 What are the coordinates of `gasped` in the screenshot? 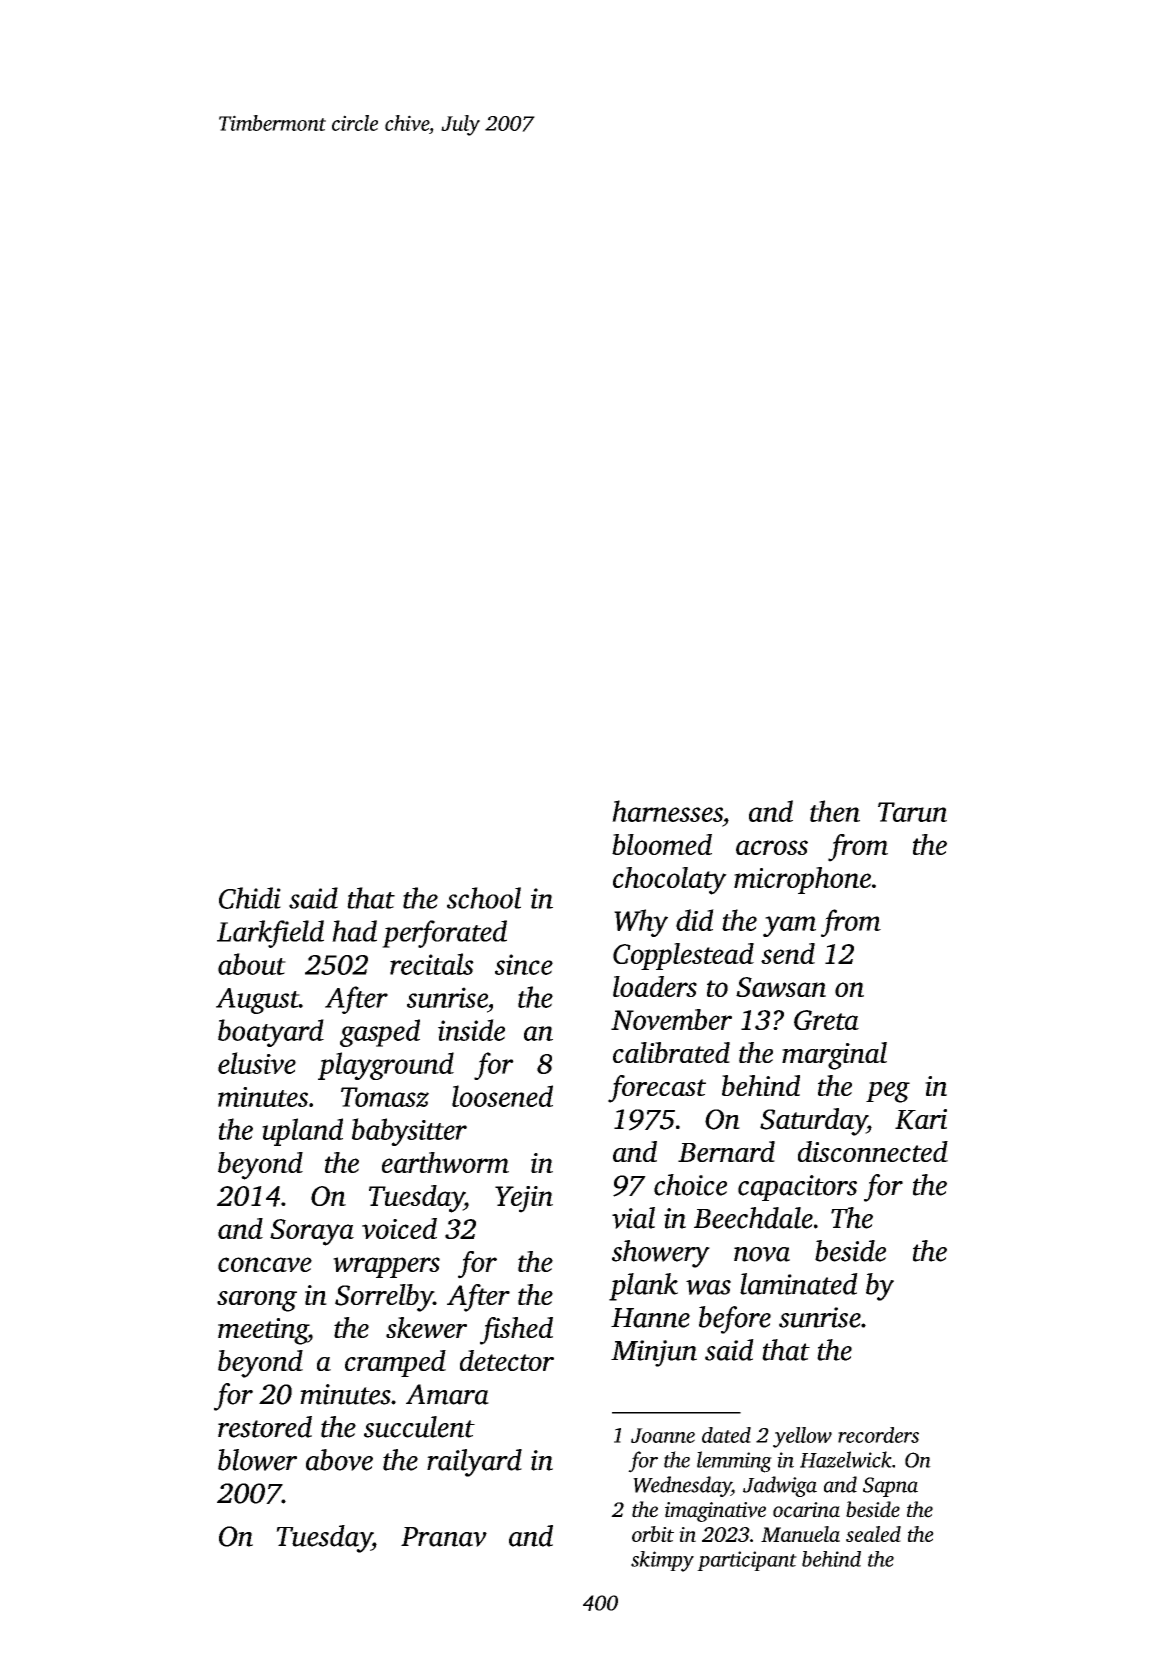 It's located at (380, 1033).
